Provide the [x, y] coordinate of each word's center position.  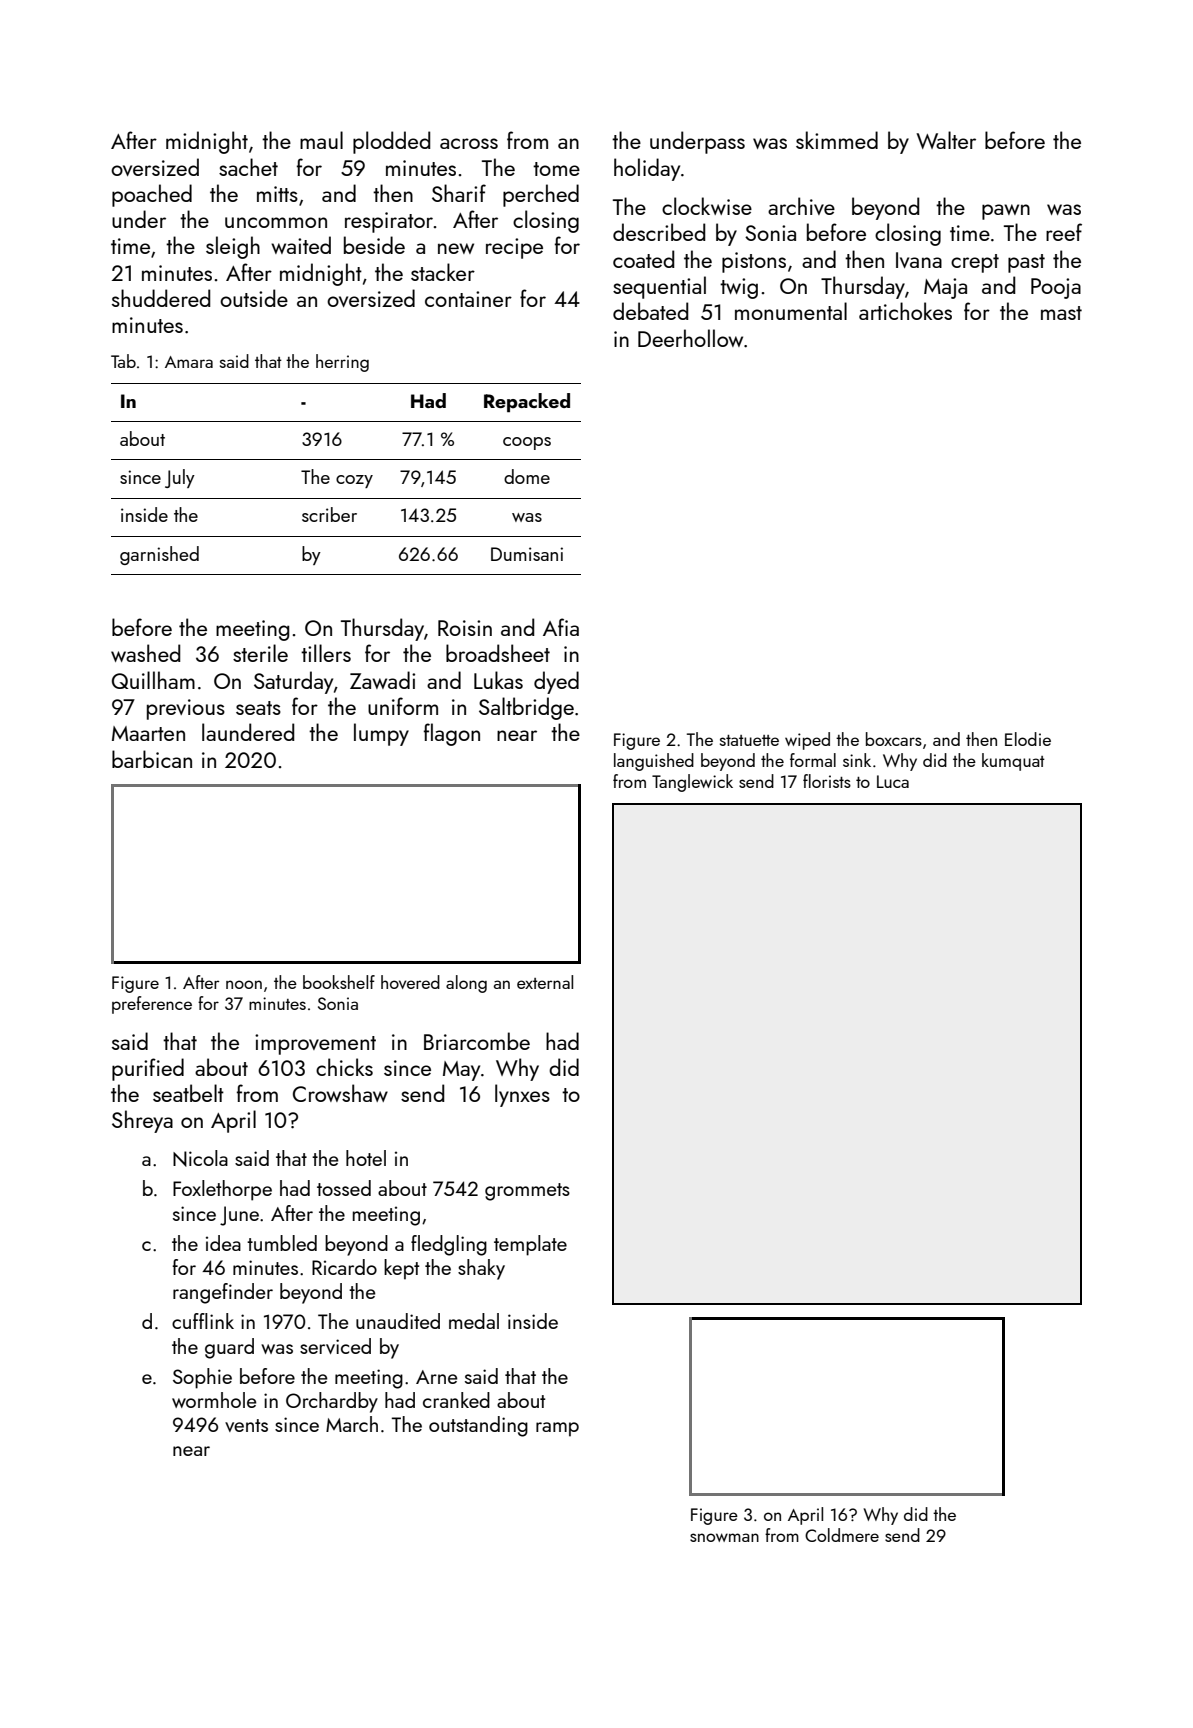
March [352, 1424]
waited [301, 245]
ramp [557, 1429]
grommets [527, 1192]
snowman [724, 1537]
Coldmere [842, 1535]
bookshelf [339, 982]
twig [739, 288]
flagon [452, 734]
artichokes [905, 311]
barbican [152, 759]
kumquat [1013, 762]
